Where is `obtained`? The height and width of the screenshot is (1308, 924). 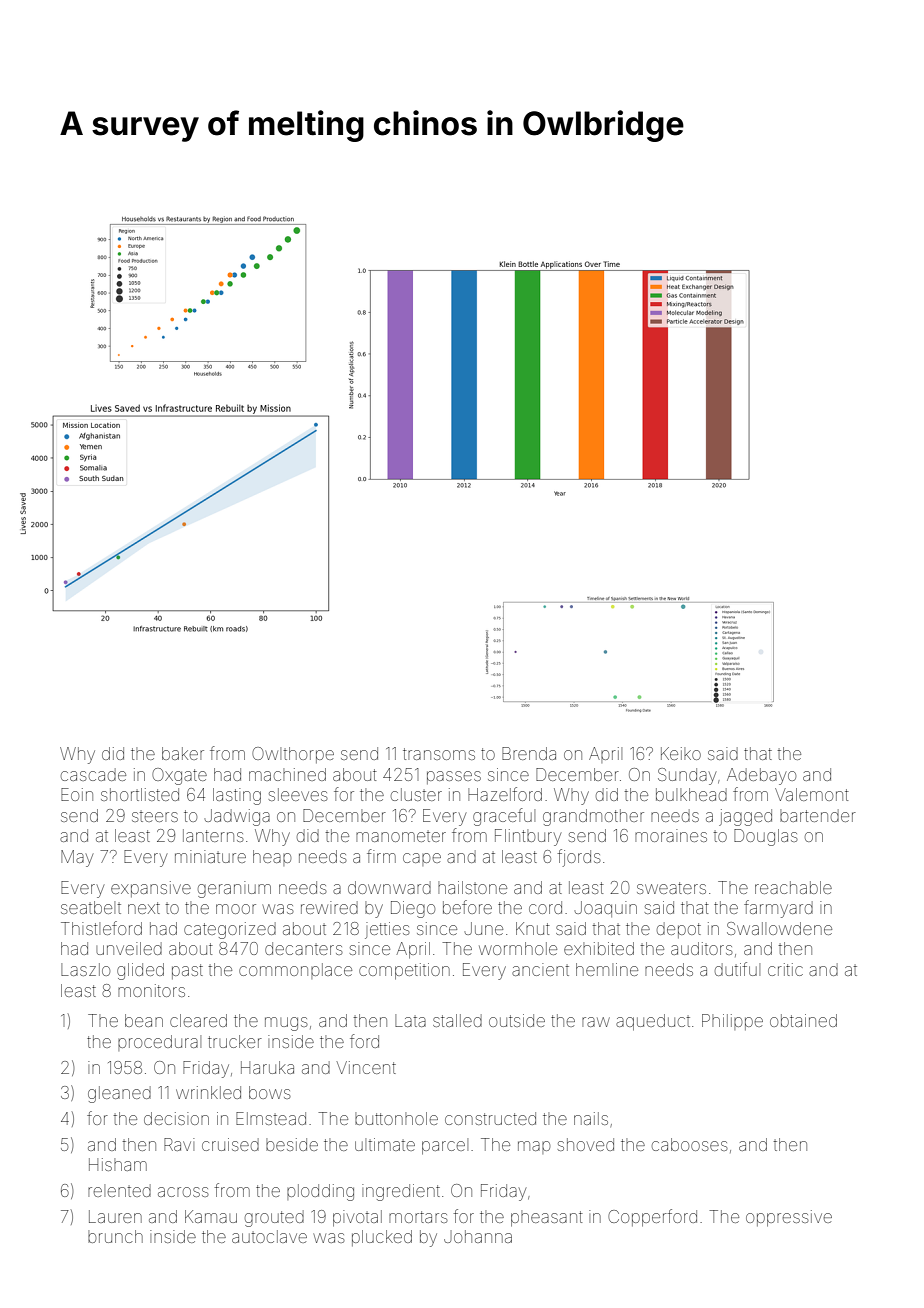
obtained is located at coordinates (803, 1020).
